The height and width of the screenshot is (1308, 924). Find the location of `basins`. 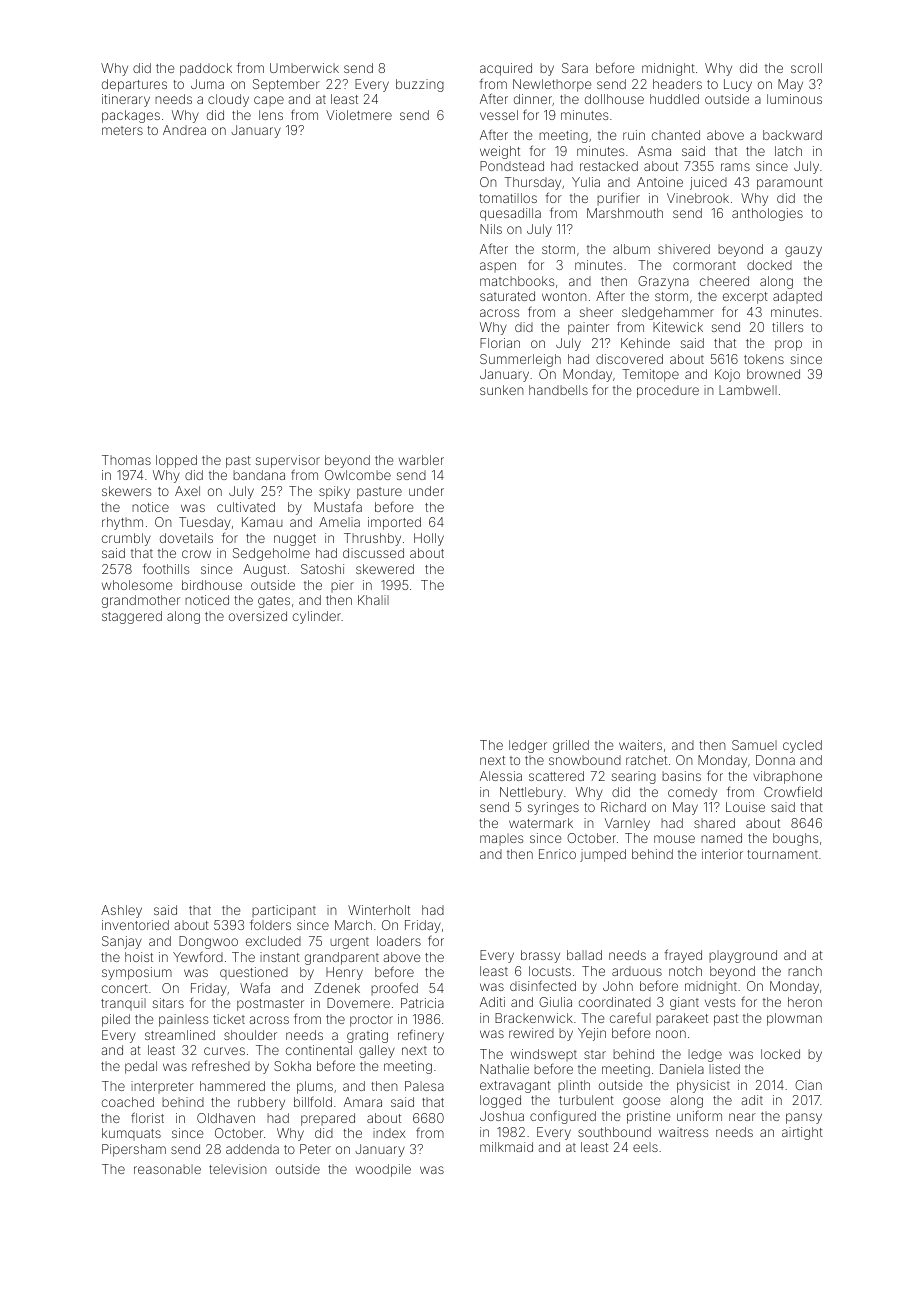

basins is located at coordinates (681, 776).
